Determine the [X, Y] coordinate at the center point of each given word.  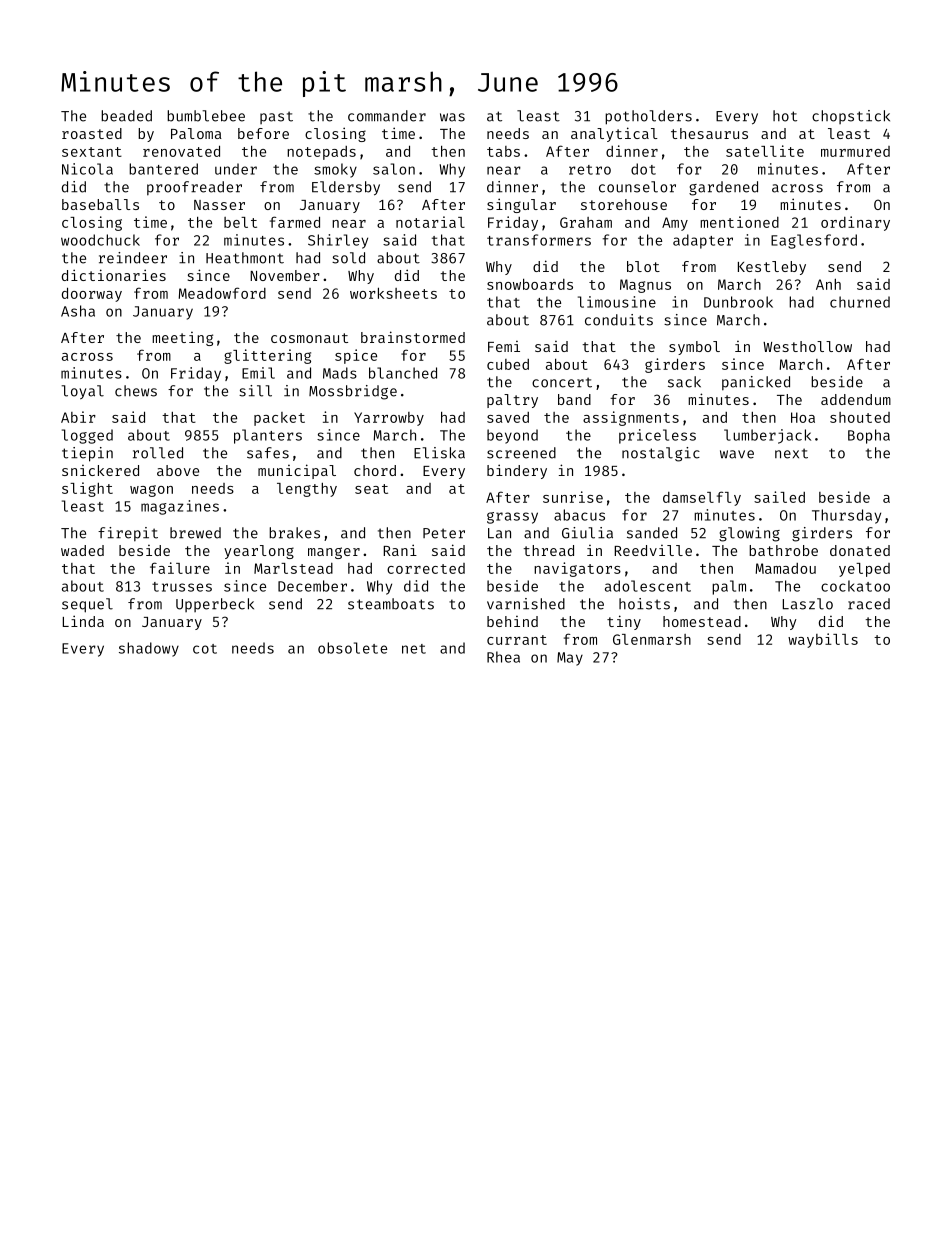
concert [562, 382]
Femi [504, 346]
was [452, 117]
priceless [657, 436]
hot [785, 116]
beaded [126, 116]
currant [517, 640]
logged [87, 436]
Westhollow [807, 346]
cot [205, 649]
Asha [78, 311]
